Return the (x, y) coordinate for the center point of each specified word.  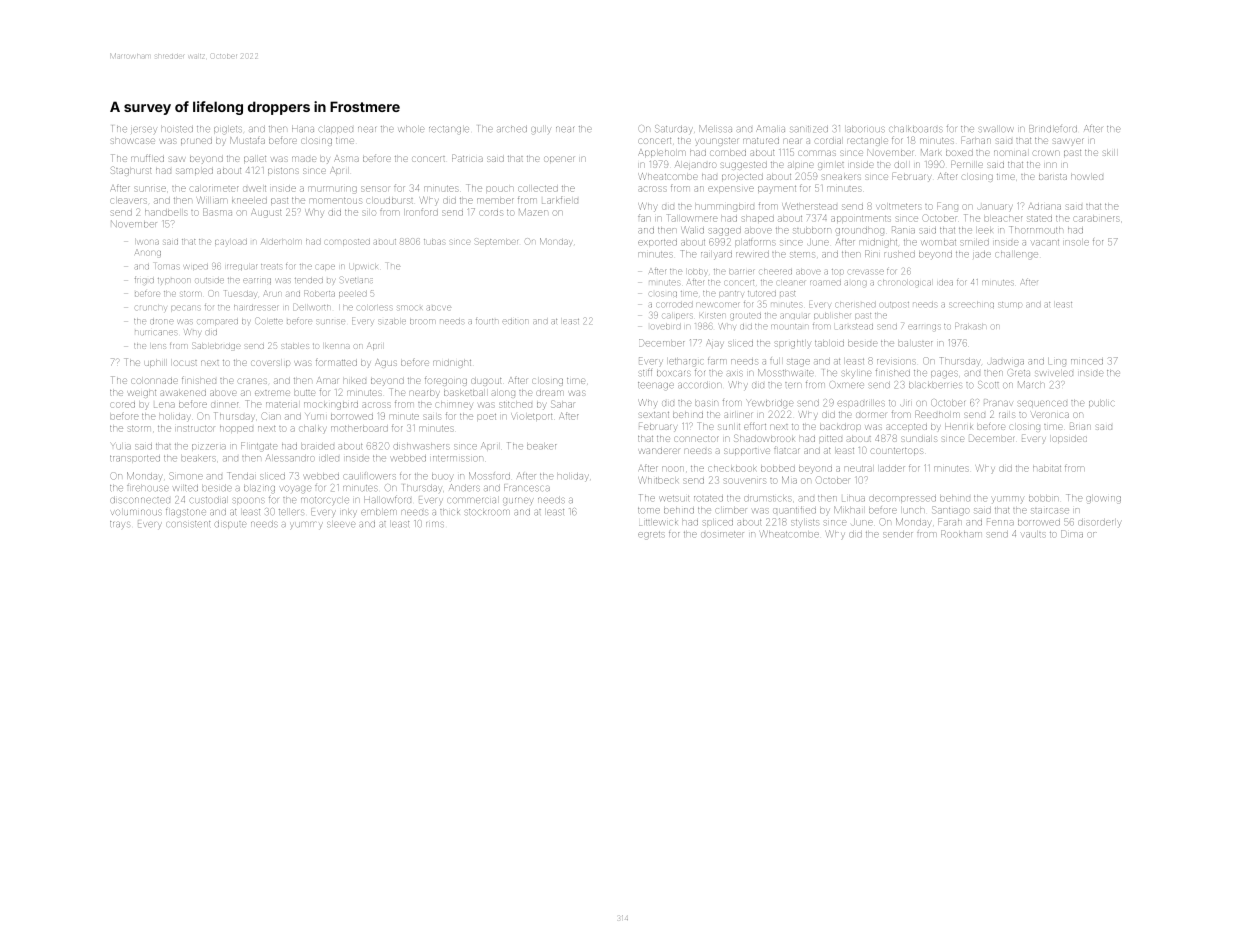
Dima (1072, 533)
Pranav (998, 402)
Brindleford (1053, 128)
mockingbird (331, 406)
